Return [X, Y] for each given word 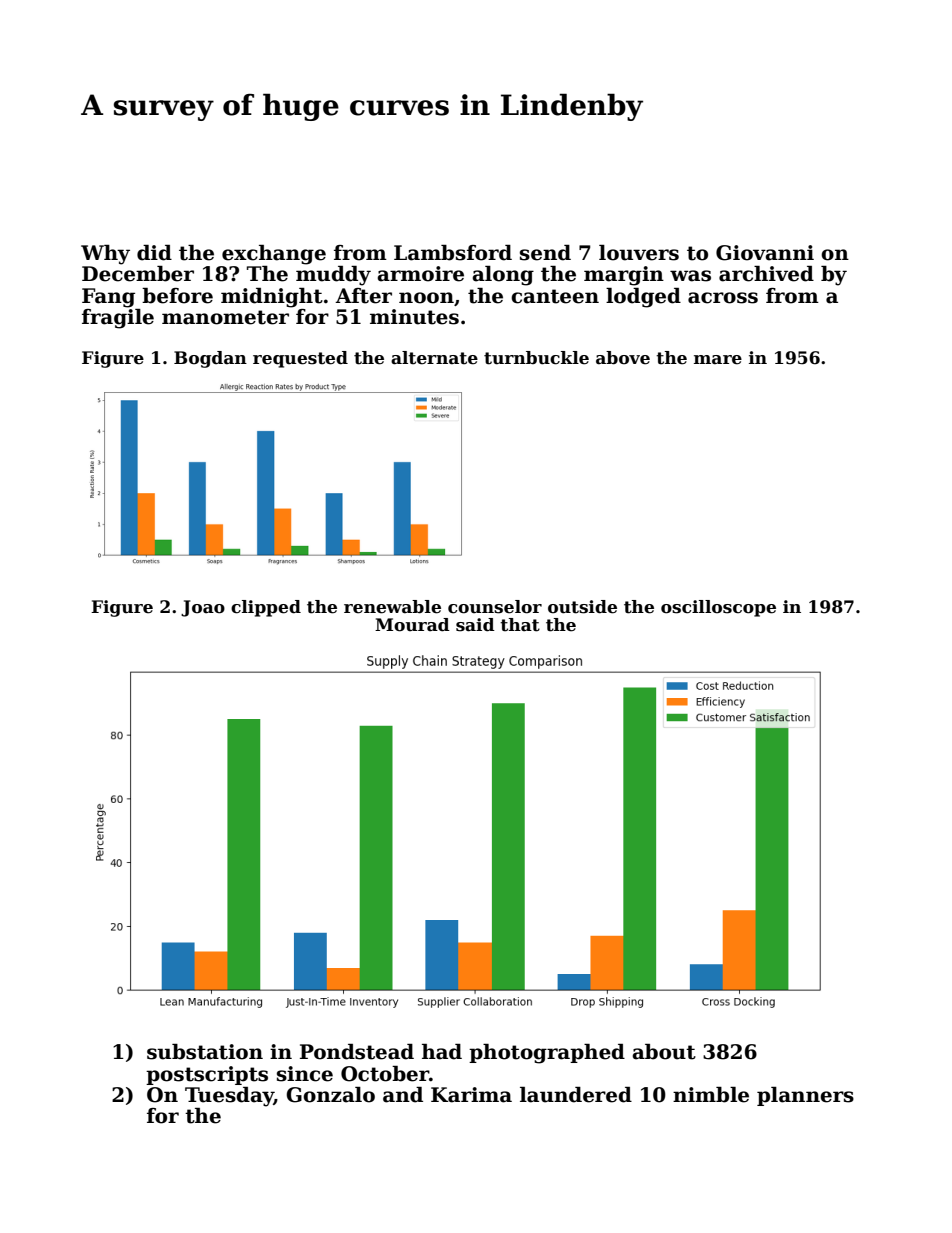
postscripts [207, 1075]
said [475, 625]
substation [205, 1052]
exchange [274, 255]
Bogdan [210, 359]
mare [718, 360]
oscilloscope [718, 608]
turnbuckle [536, 358]
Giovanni [765, 253]
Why [105, 255]
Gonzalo [330, 1095]
